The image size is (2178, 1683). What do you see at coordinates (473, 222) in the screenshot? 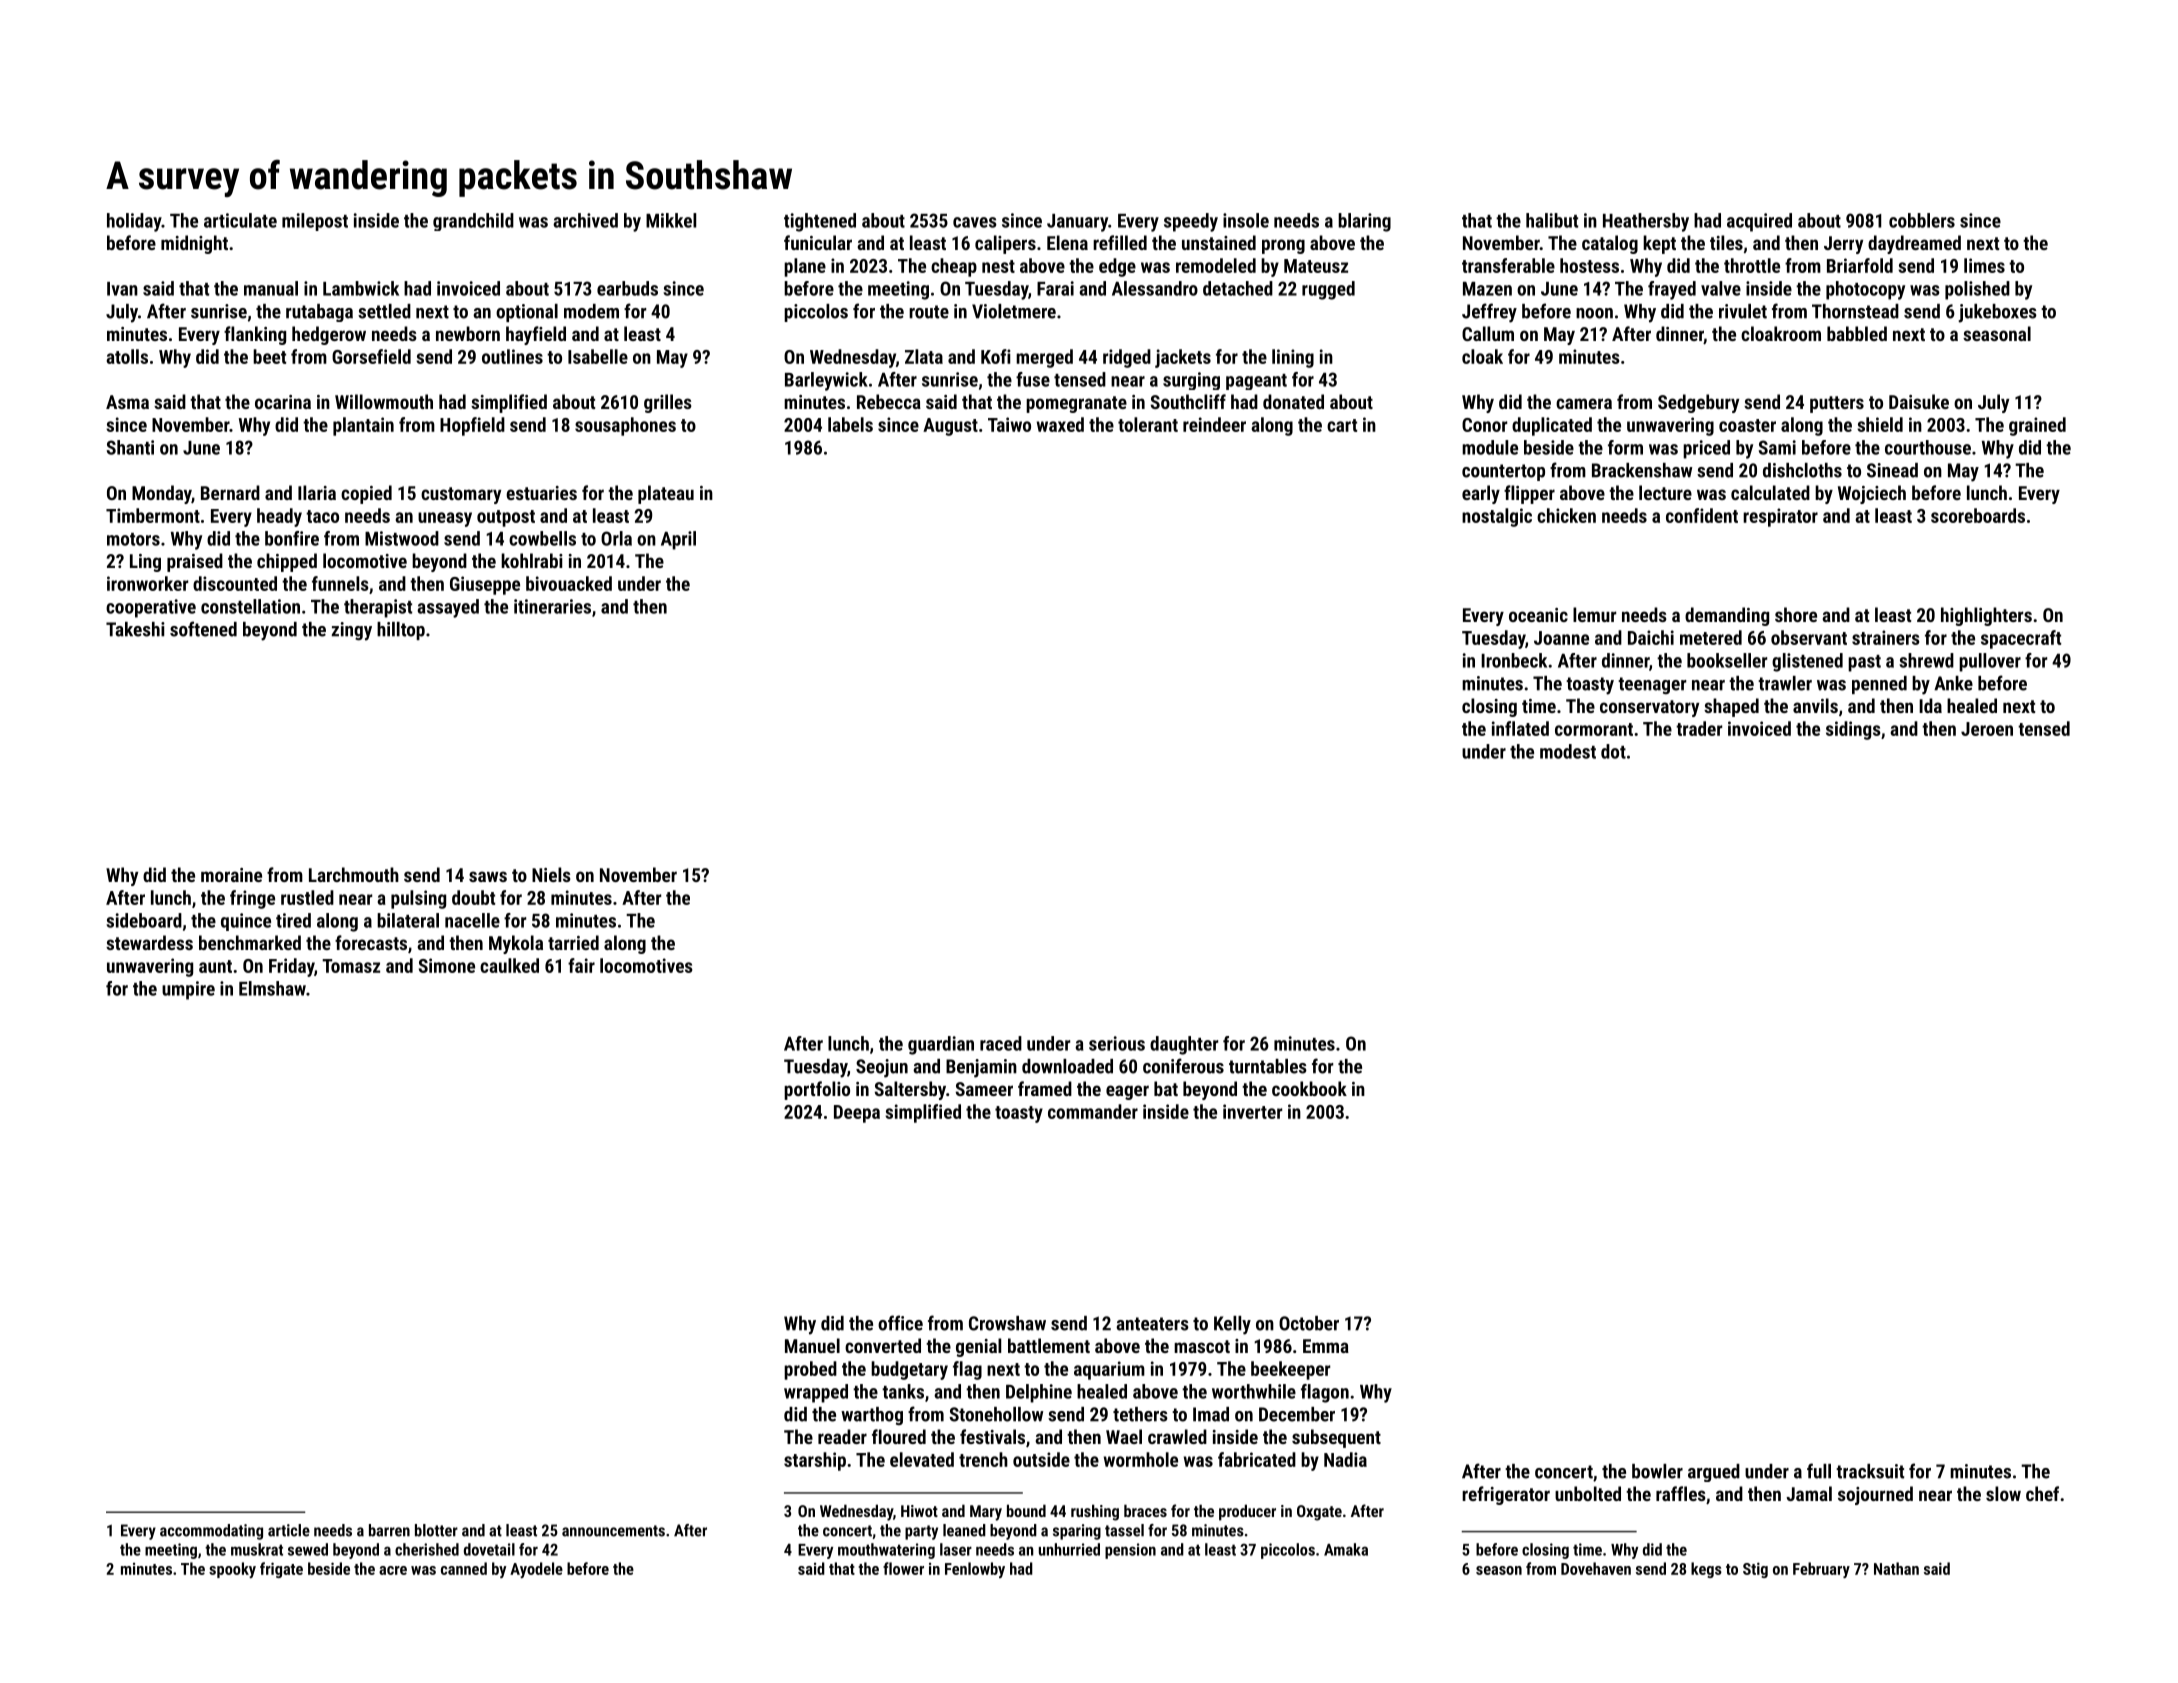
I see `grandchild` at bounding box center [473, 222].
